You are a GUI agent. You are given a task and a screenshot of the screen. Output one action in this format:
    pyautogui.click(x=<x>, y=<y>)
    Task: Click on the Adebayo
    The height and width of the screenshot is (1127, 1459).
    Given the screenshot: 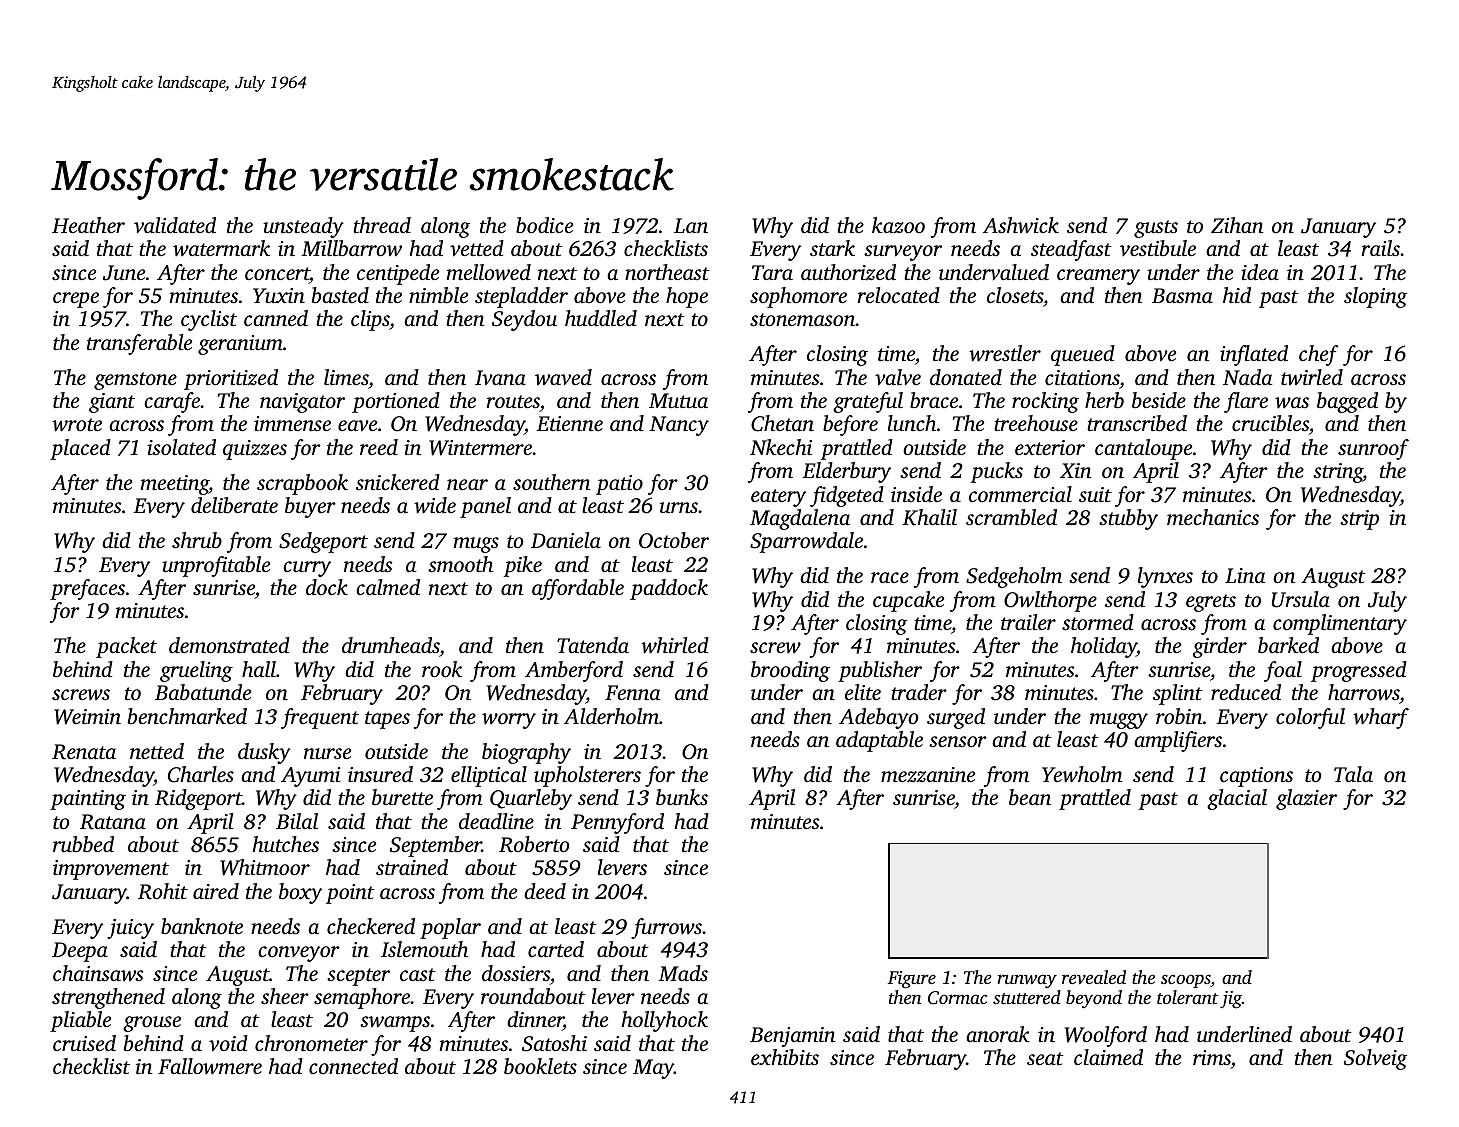 What is the action you would take?
    pyautogui.click(x=879, y=718)
